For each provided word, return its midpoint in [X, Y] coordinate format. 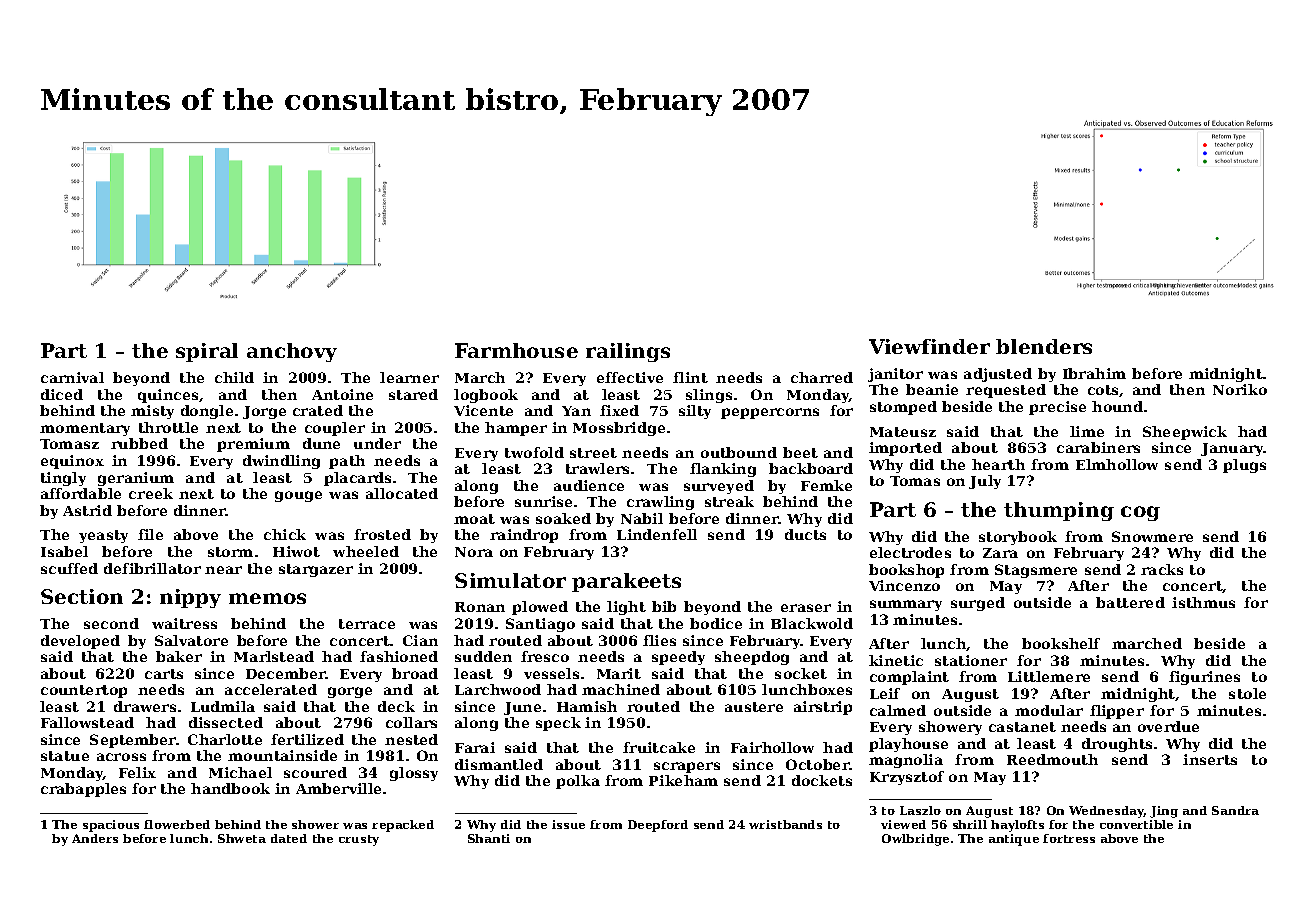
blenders [1044, 346]
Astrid [87, 510]
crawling [660, 503]
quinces [168, 396]
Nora [474, 552]
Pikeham [683, 780]
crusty [359, 840]
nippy [190, 598]
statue [65, 756]
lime [1087, 431]
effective [630, 377]
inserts [1210, 759]
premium [253, 445]
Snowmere [1152, 536]
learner [409, 377]
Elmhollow [1117, 464]
